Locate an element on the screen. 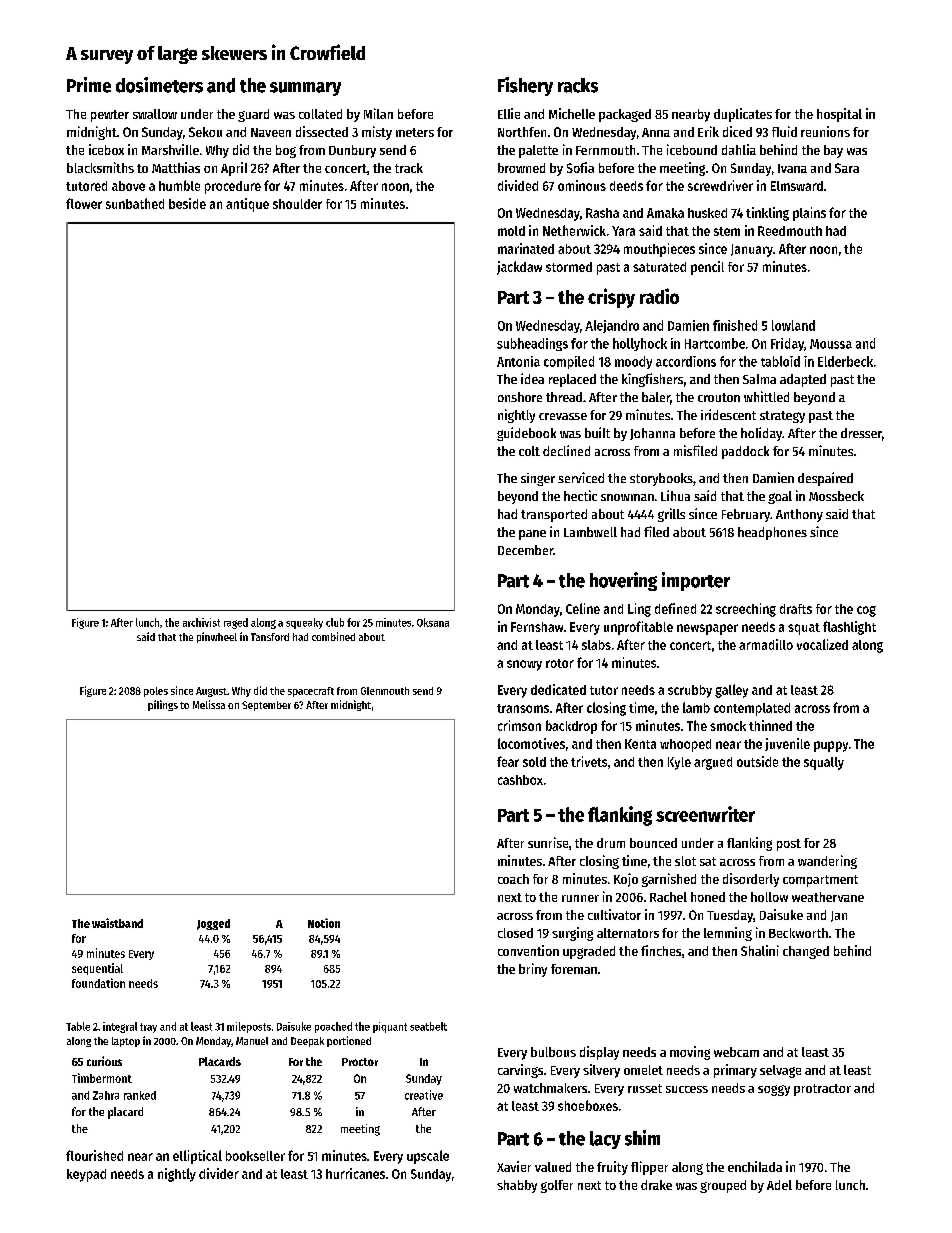  Fishery is located at coordinates (525, 86).
